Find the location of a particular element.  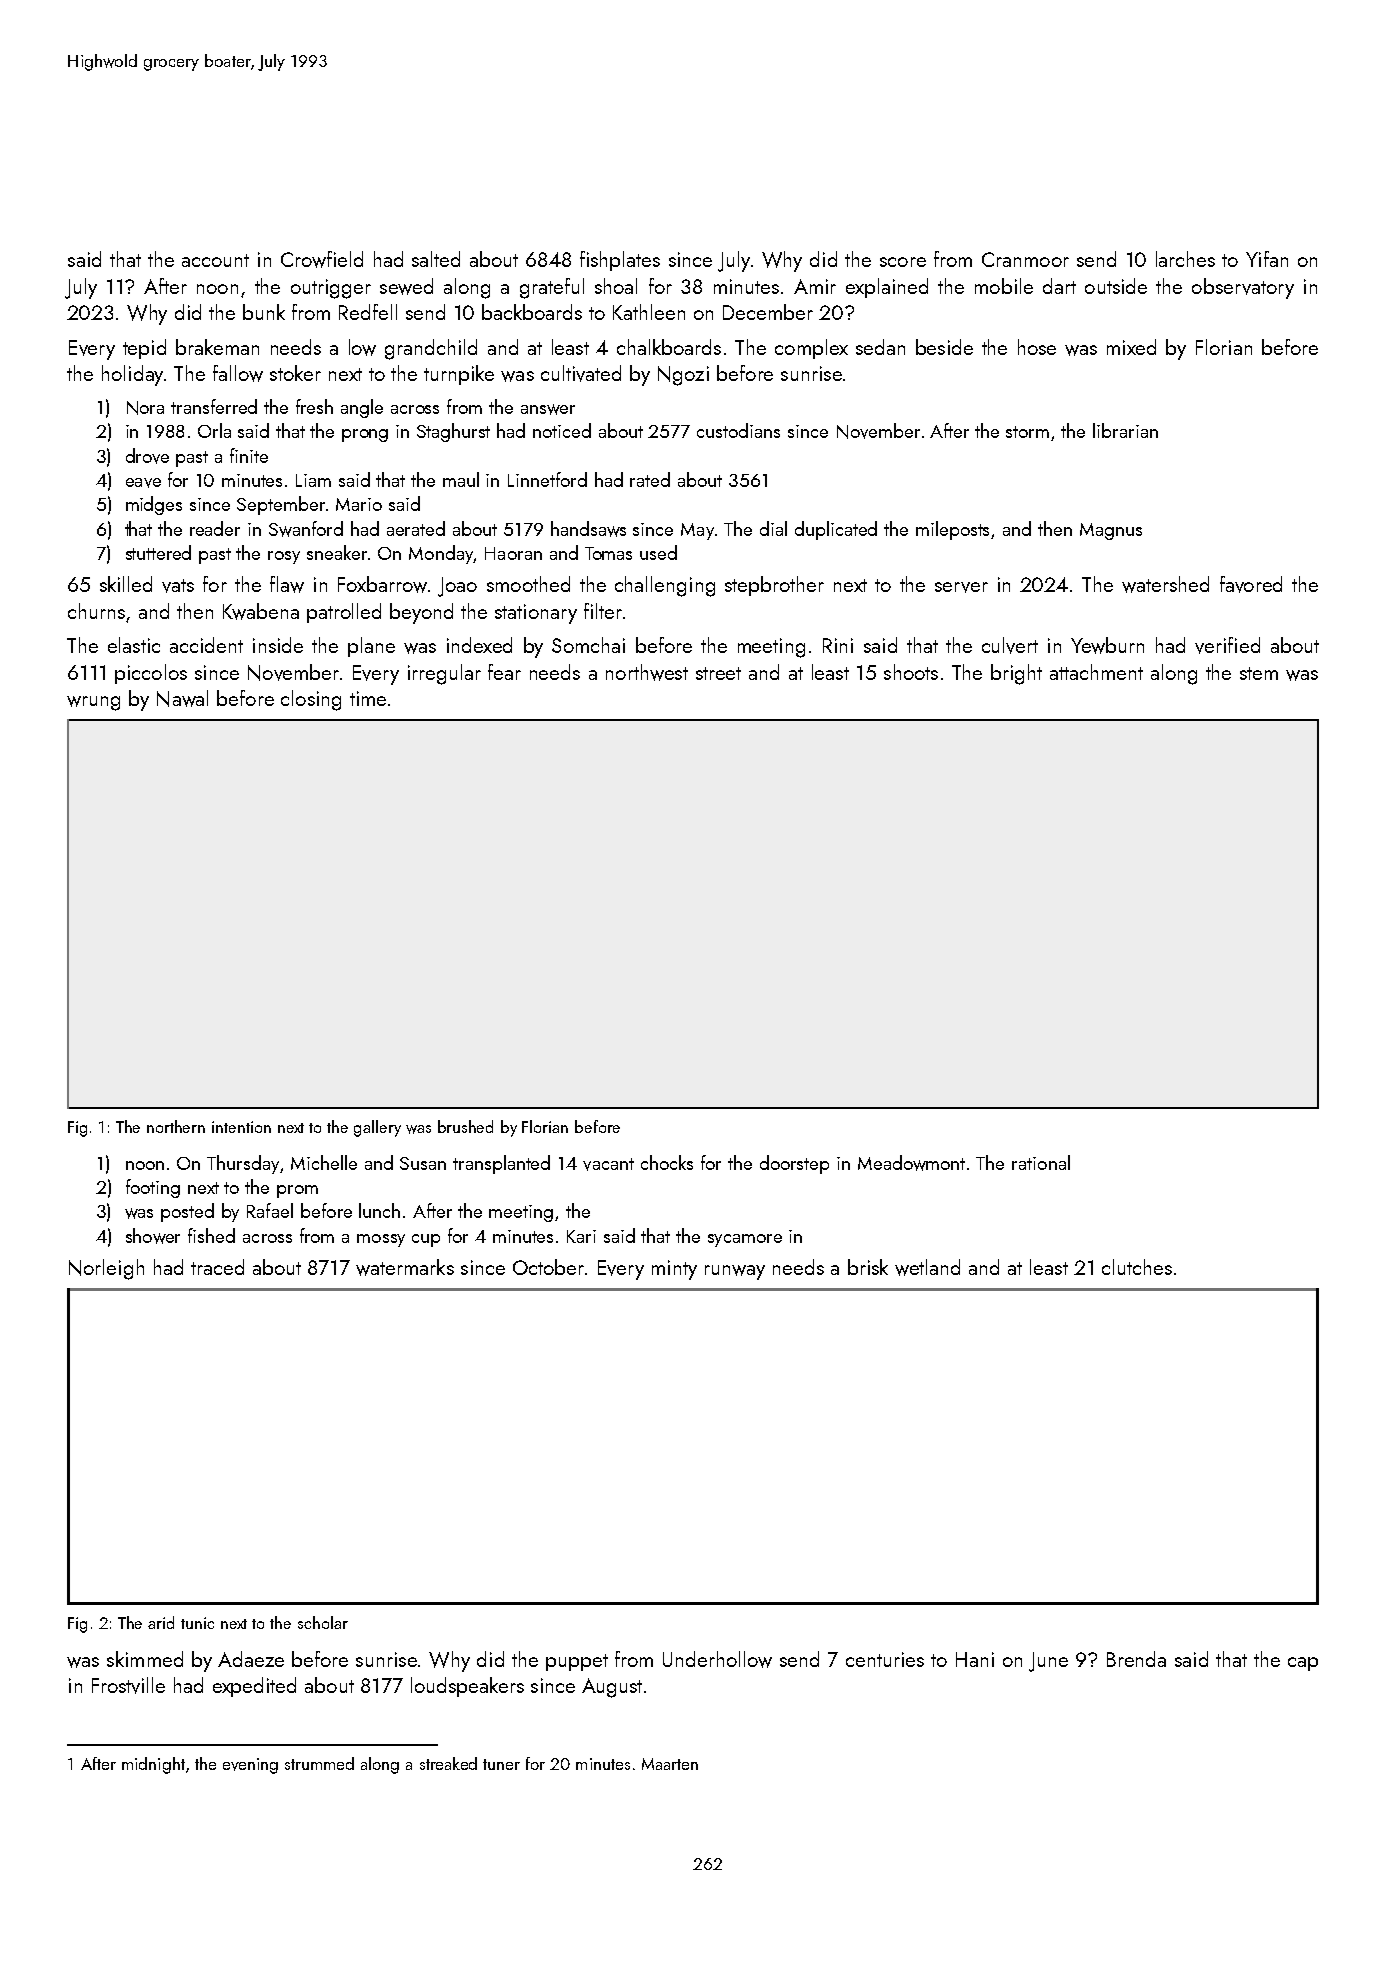

rational is located at coordinates (1041, 1162).
